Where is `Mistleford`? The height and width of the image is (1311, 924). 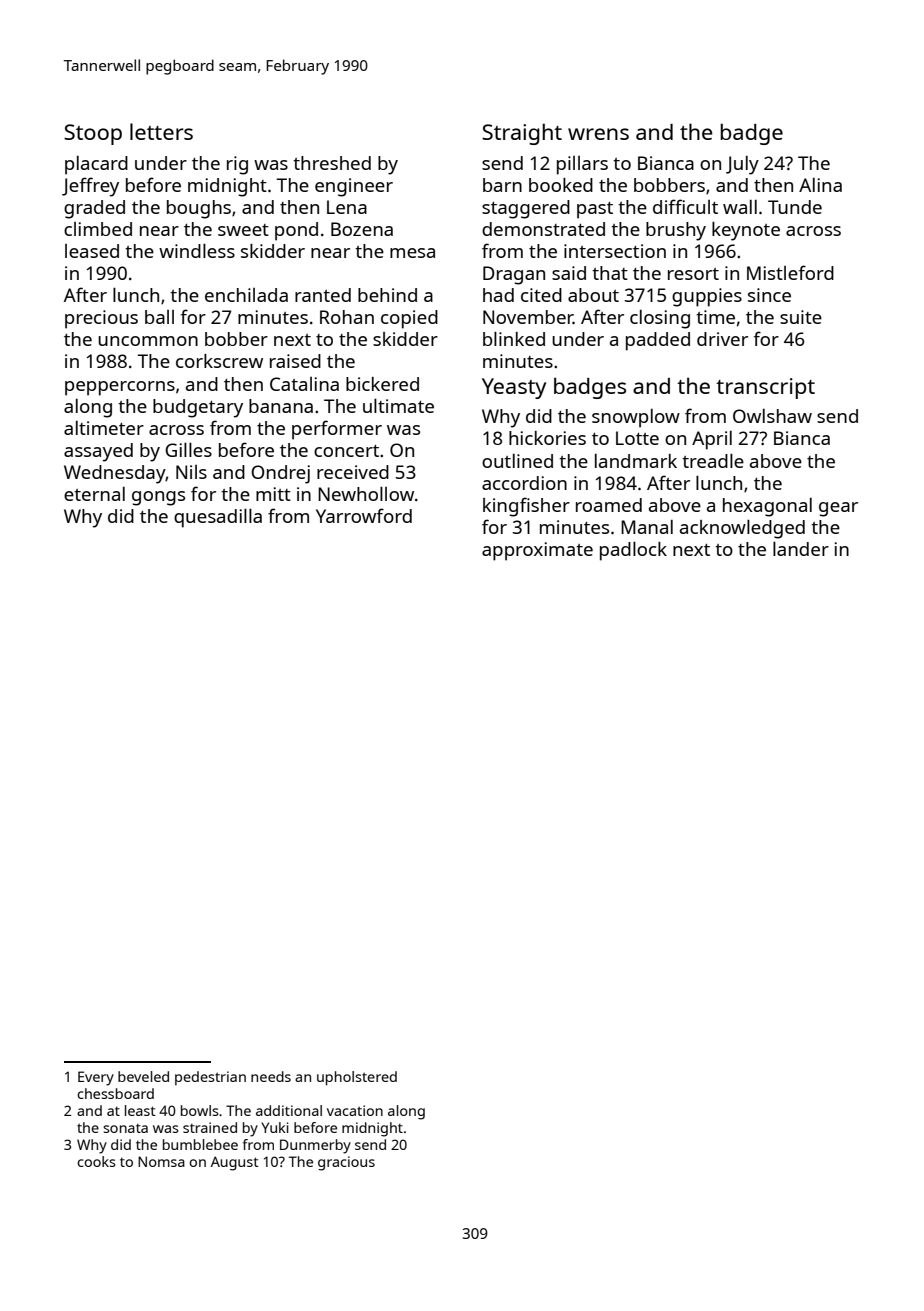
Mistleford is located at coordinates (790, 272).
